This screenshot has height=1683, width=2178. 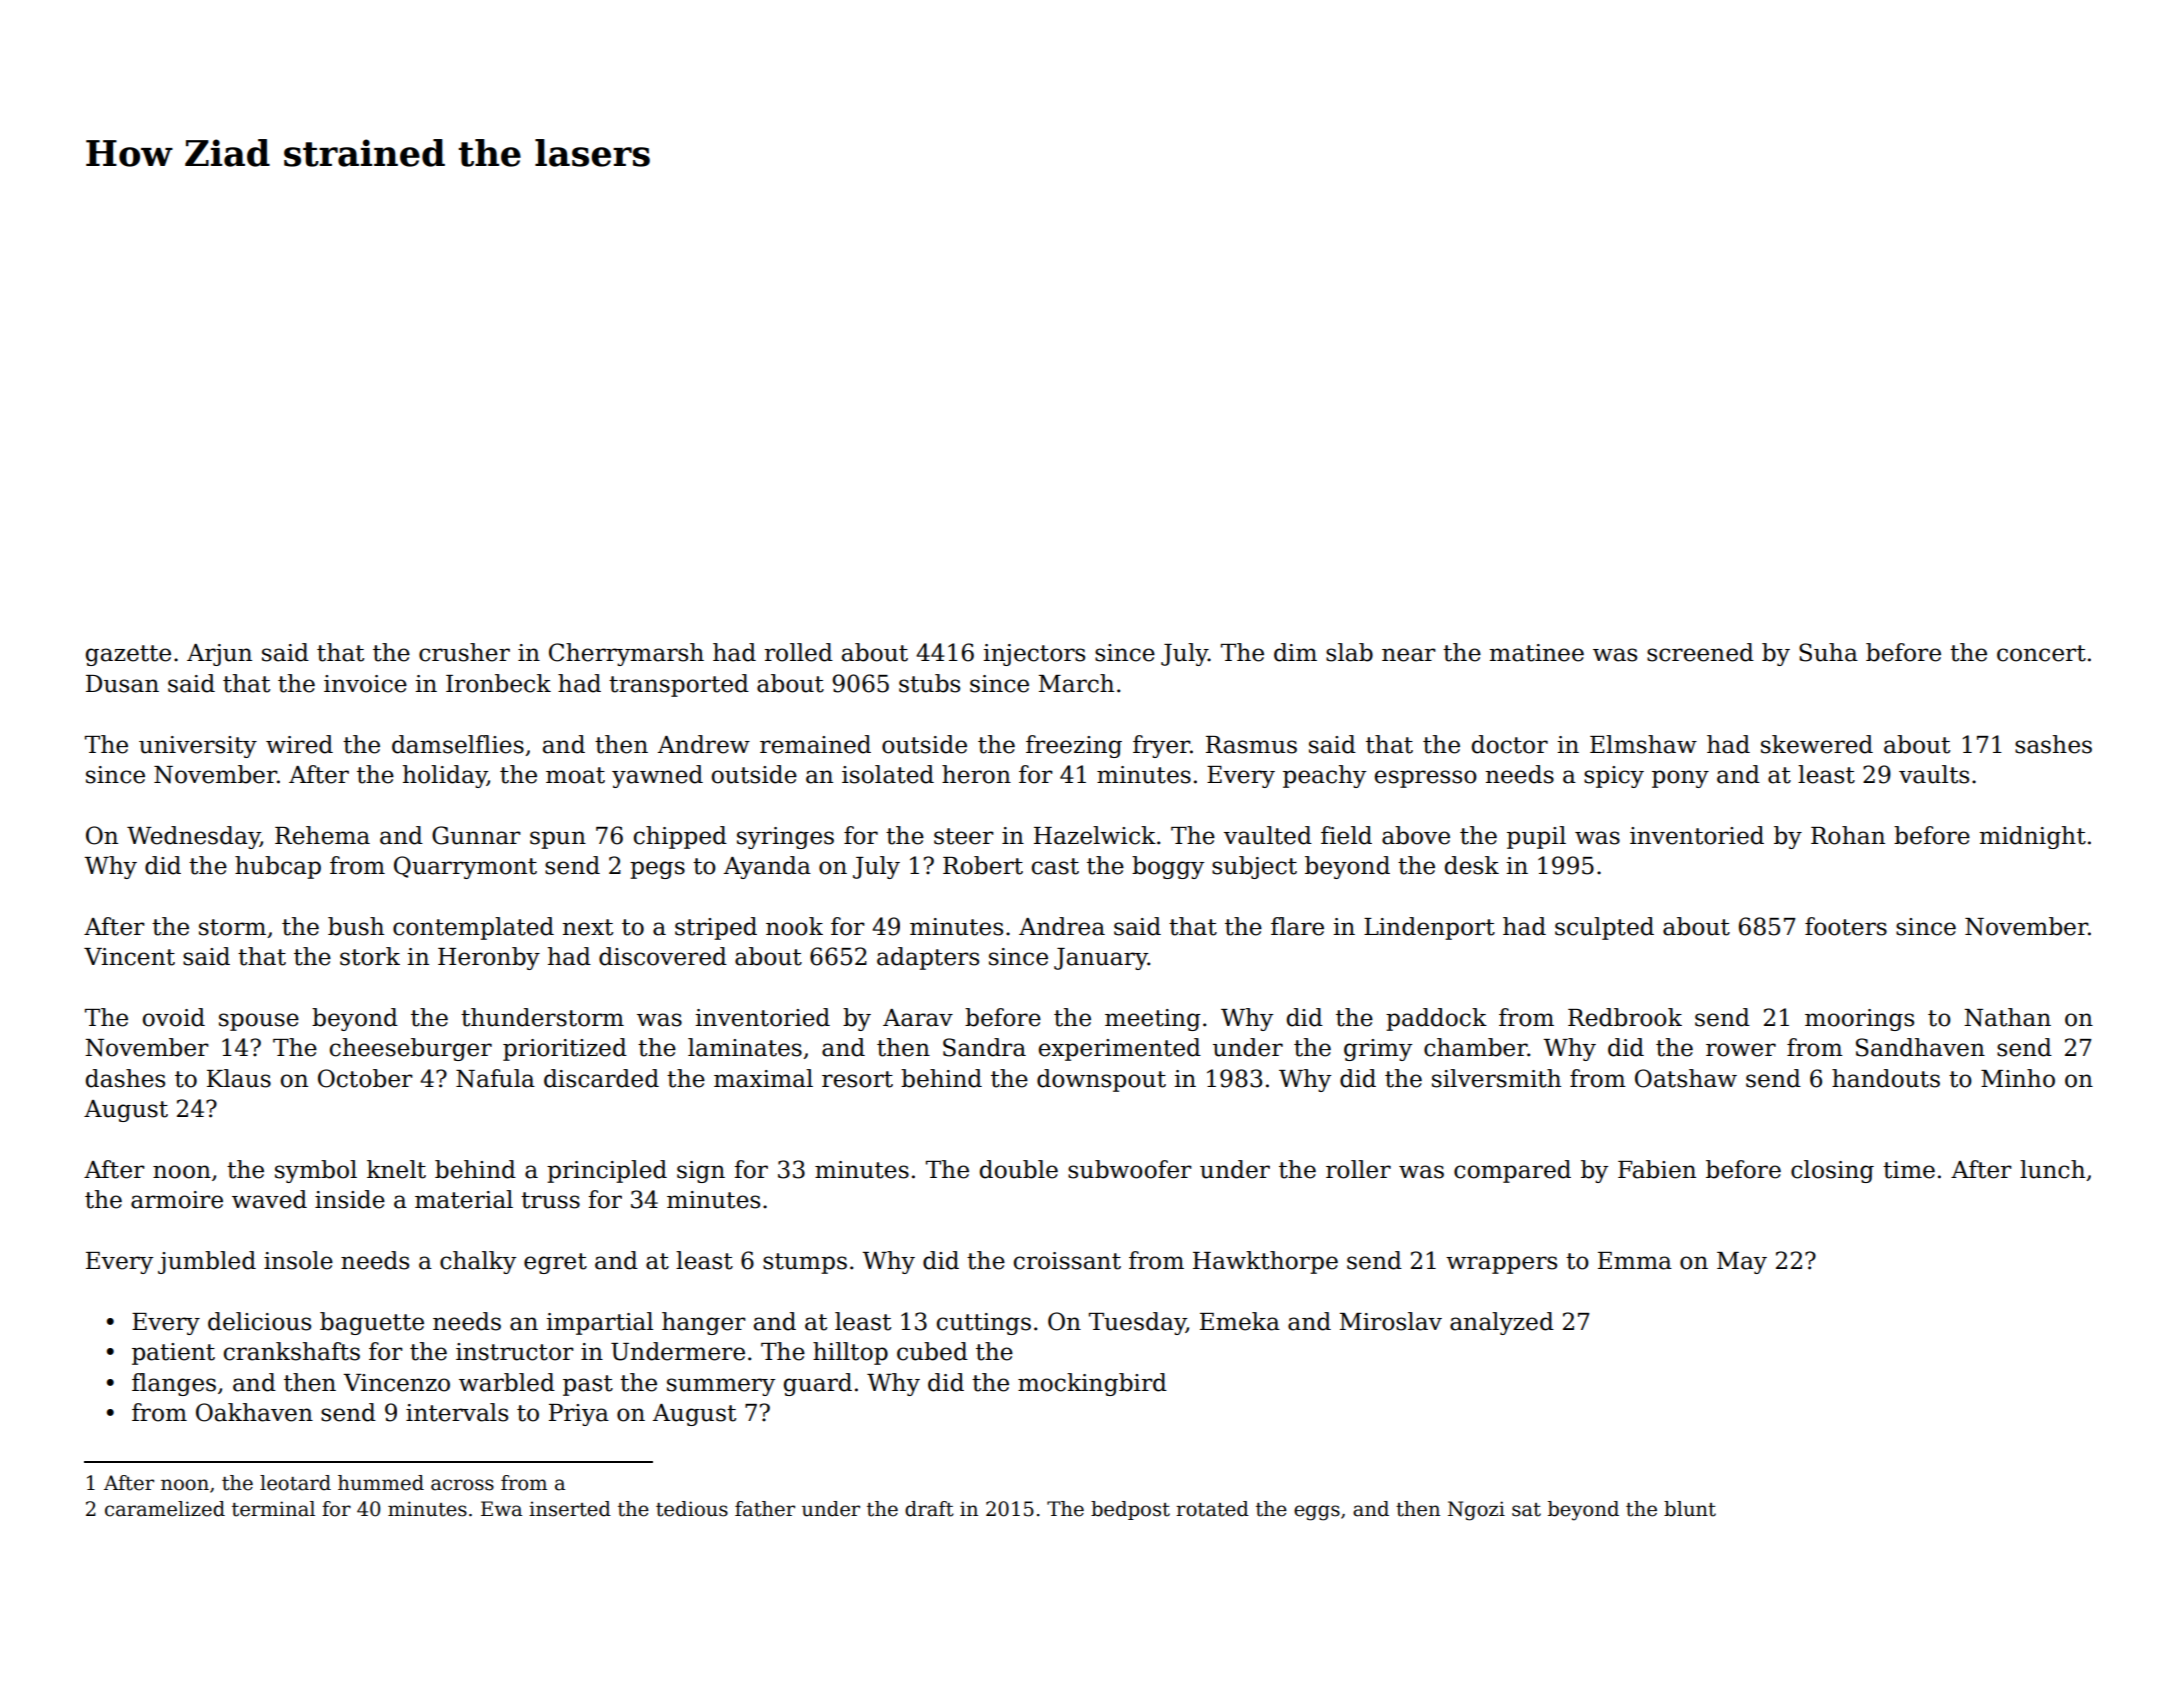 I want to click on draft, so click(x=929, y=1509).
